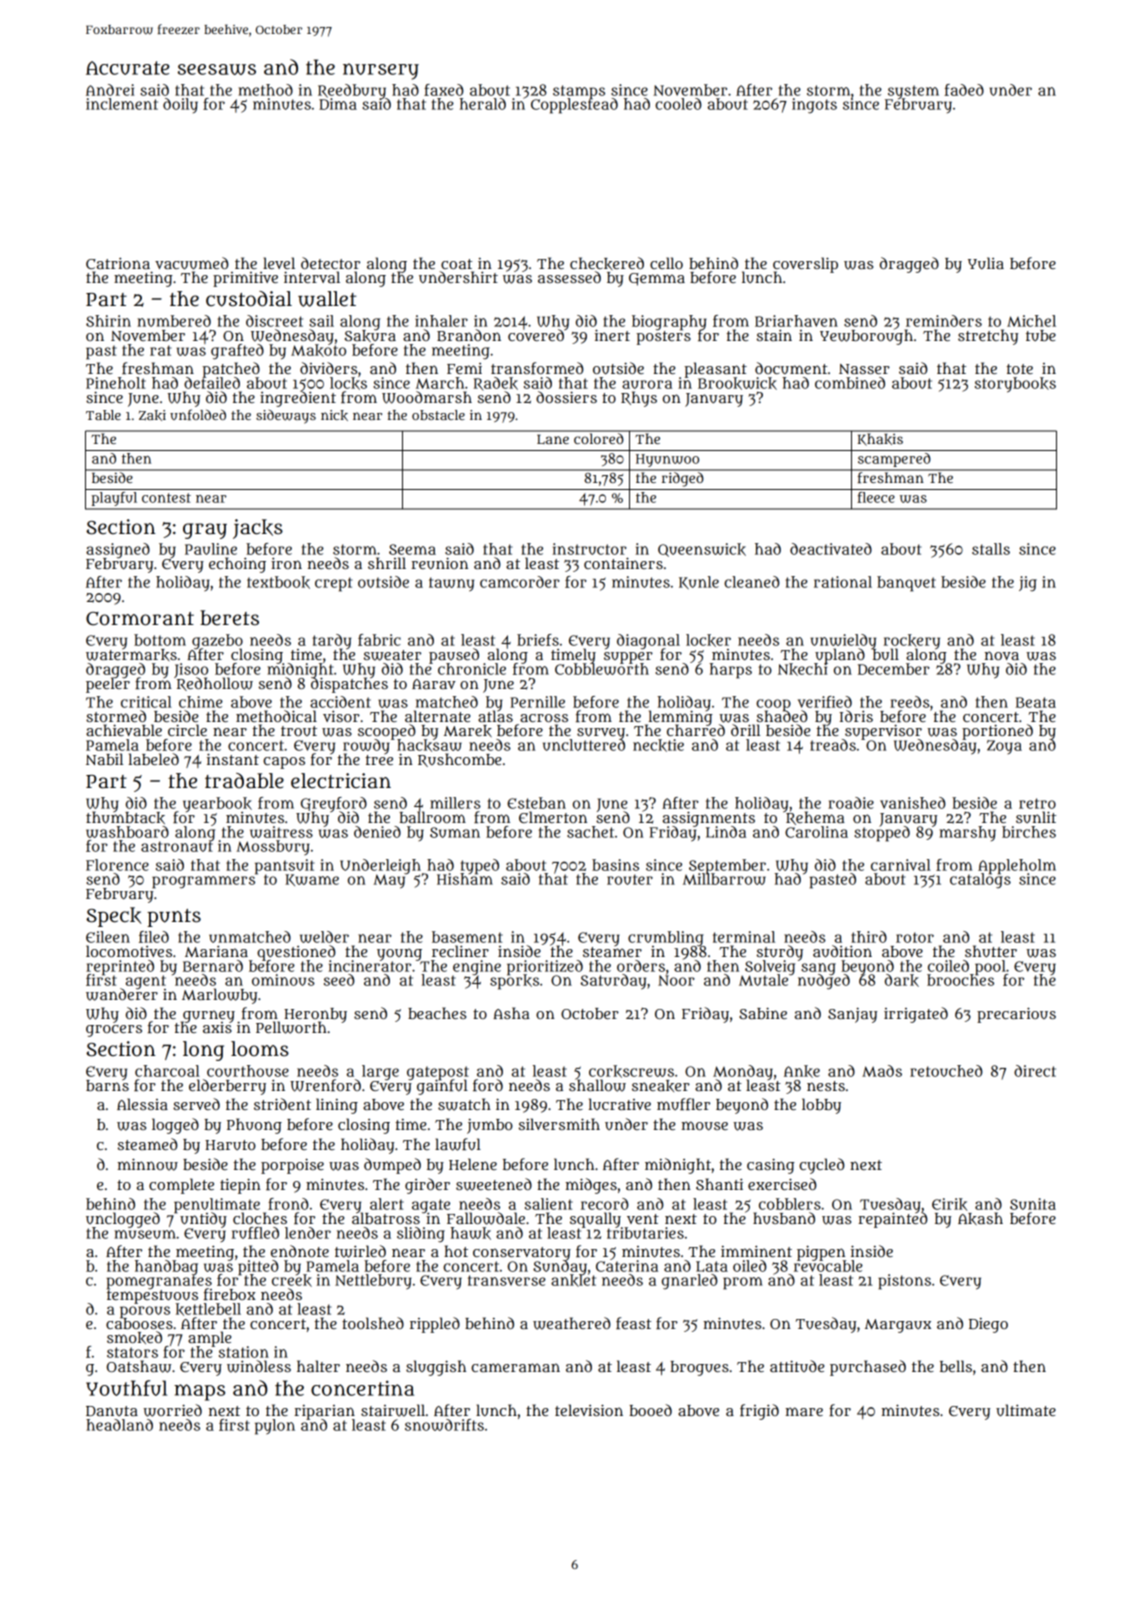 The width and height of the document is (1142, 1615). I want to click on Cormorant, so click(140, 619).
